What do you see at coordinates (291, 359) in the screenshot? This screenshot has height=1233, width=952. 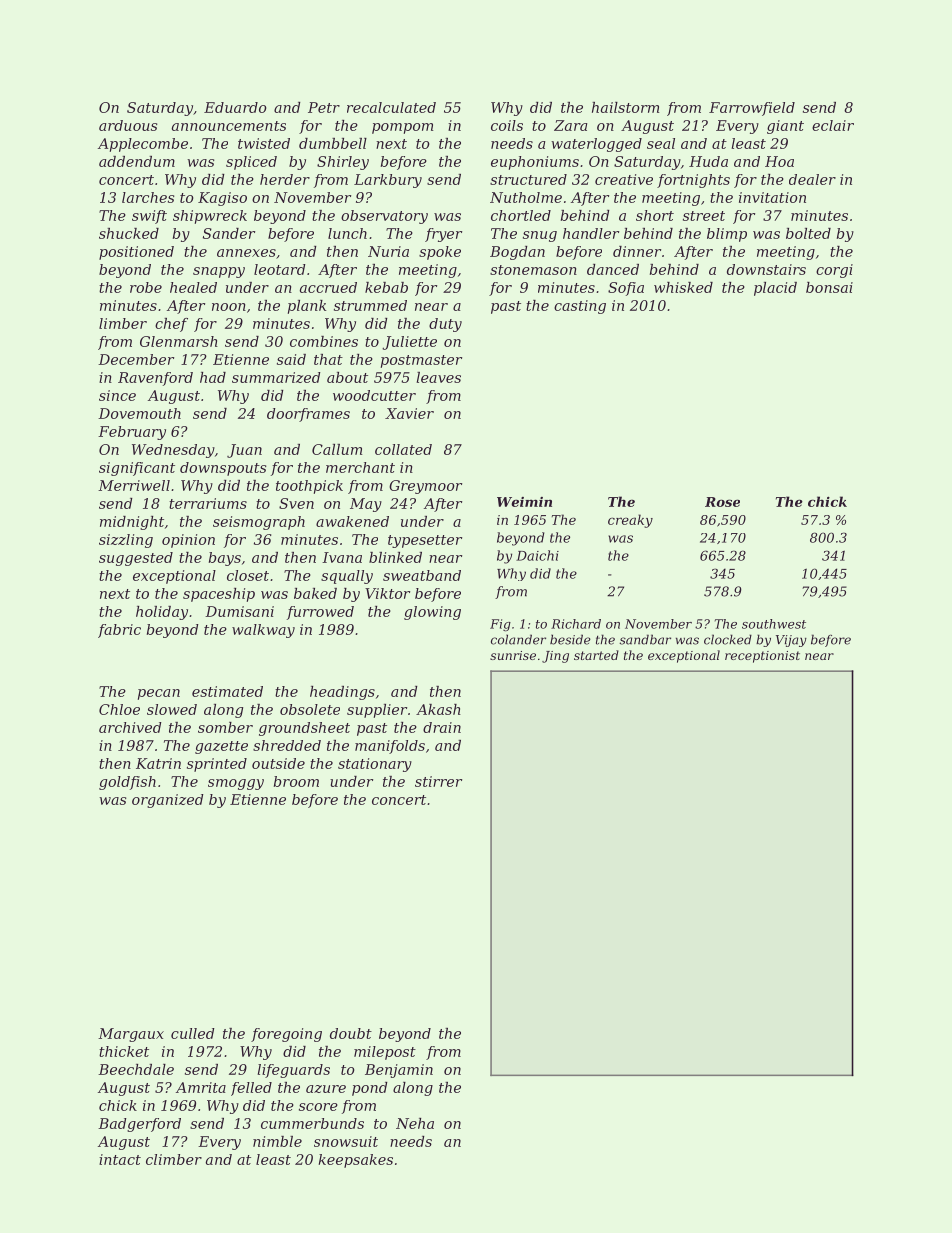 I see `said` at bounding box center [291, 359].
